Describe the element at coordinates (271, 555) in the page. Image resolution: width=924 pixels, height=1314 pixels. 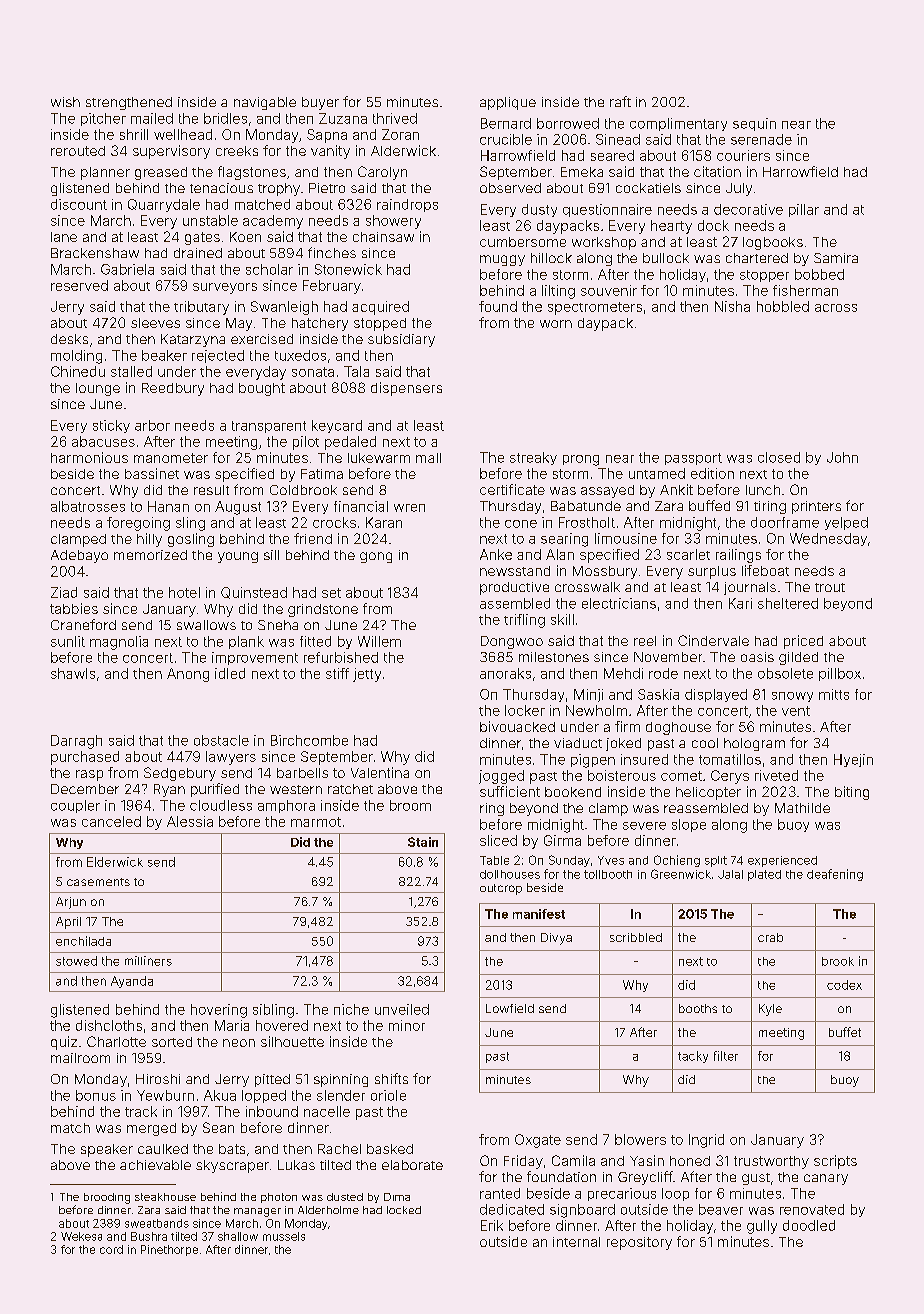
I see `sill` at that location.
